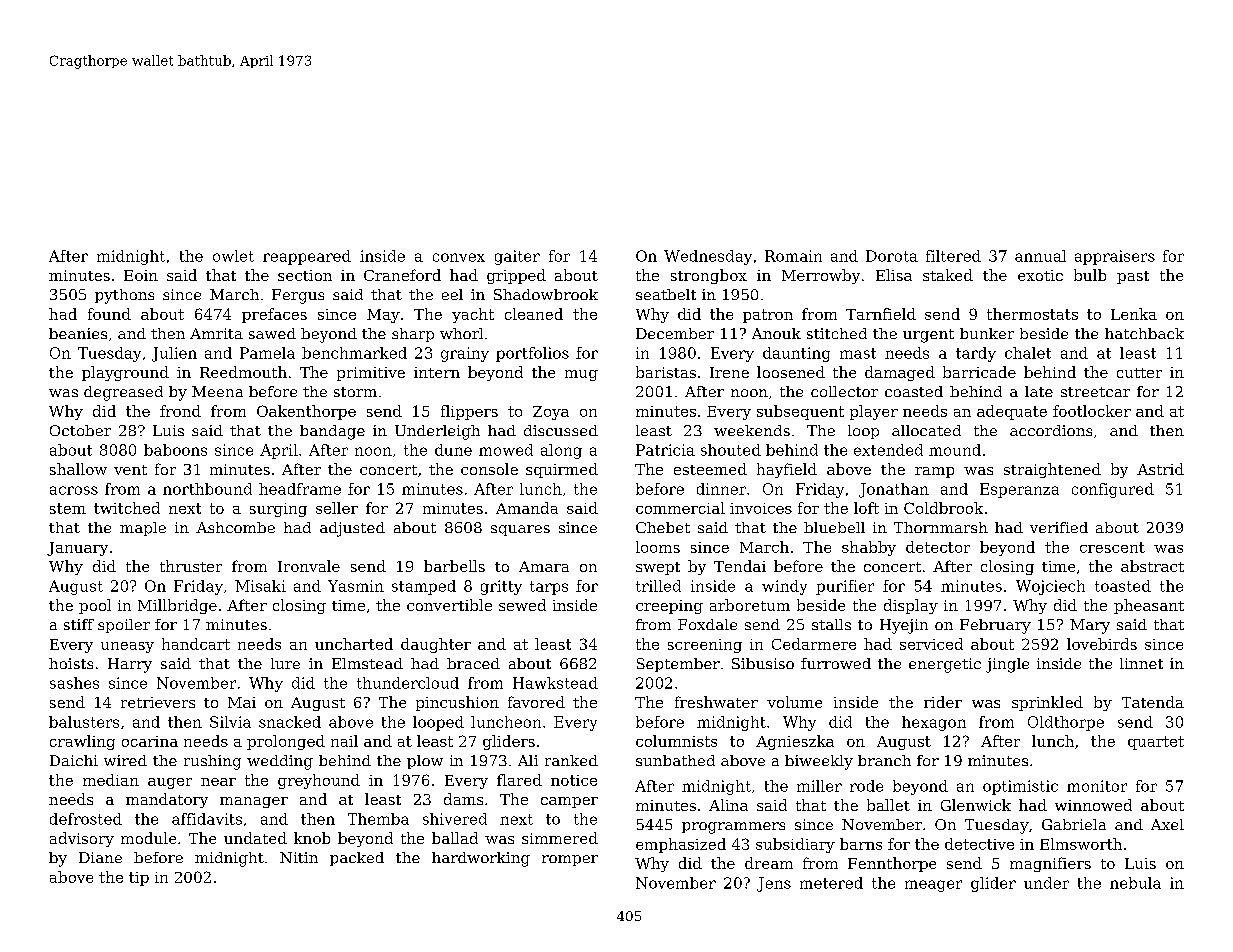  Describe the element at coordinates (207, 489) in the document. I see `northbound` at that location.
